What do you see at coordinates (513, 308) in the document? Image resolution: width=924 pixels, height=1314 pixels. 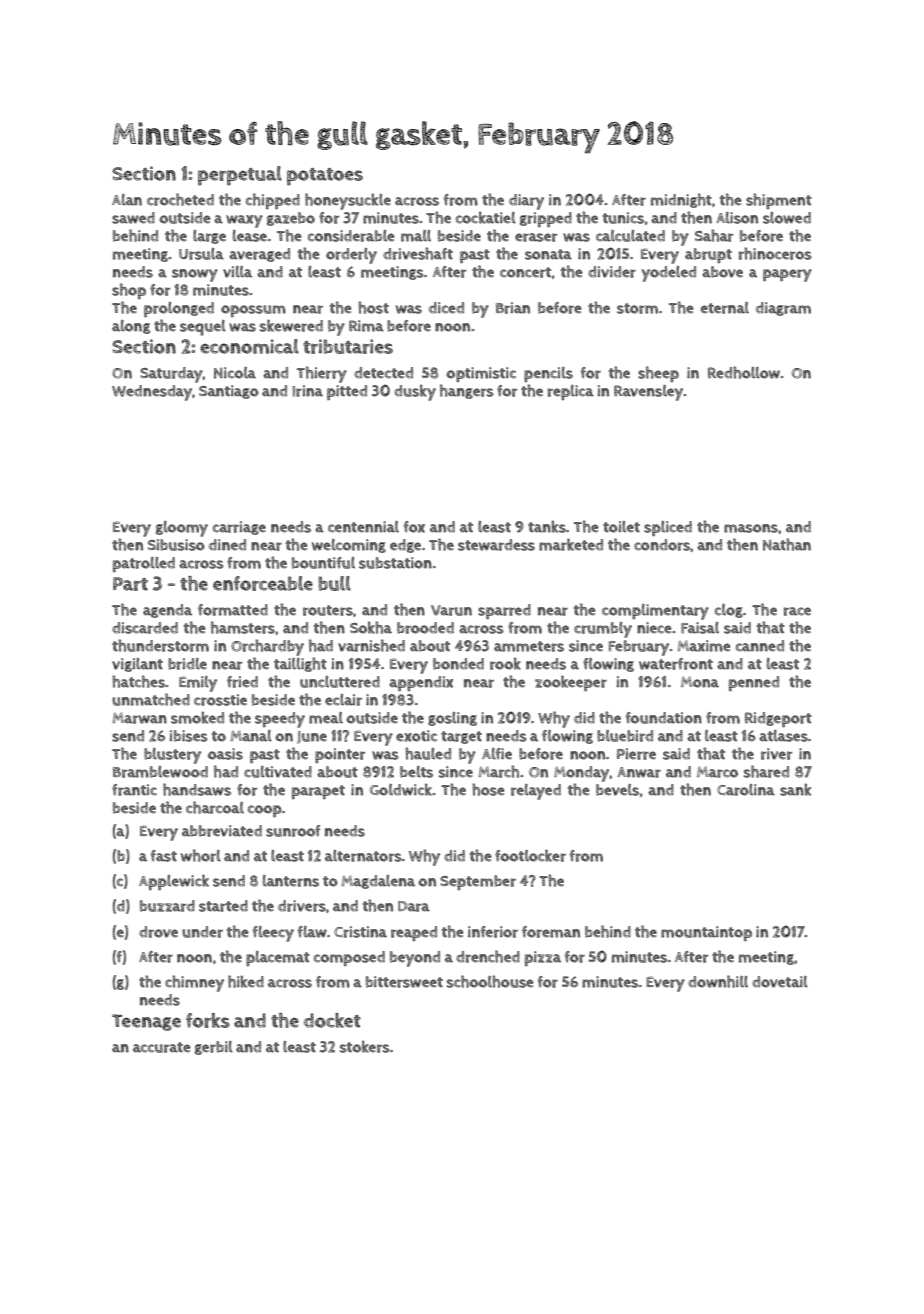 I see `Brian` at bounding box center [513, 308].
